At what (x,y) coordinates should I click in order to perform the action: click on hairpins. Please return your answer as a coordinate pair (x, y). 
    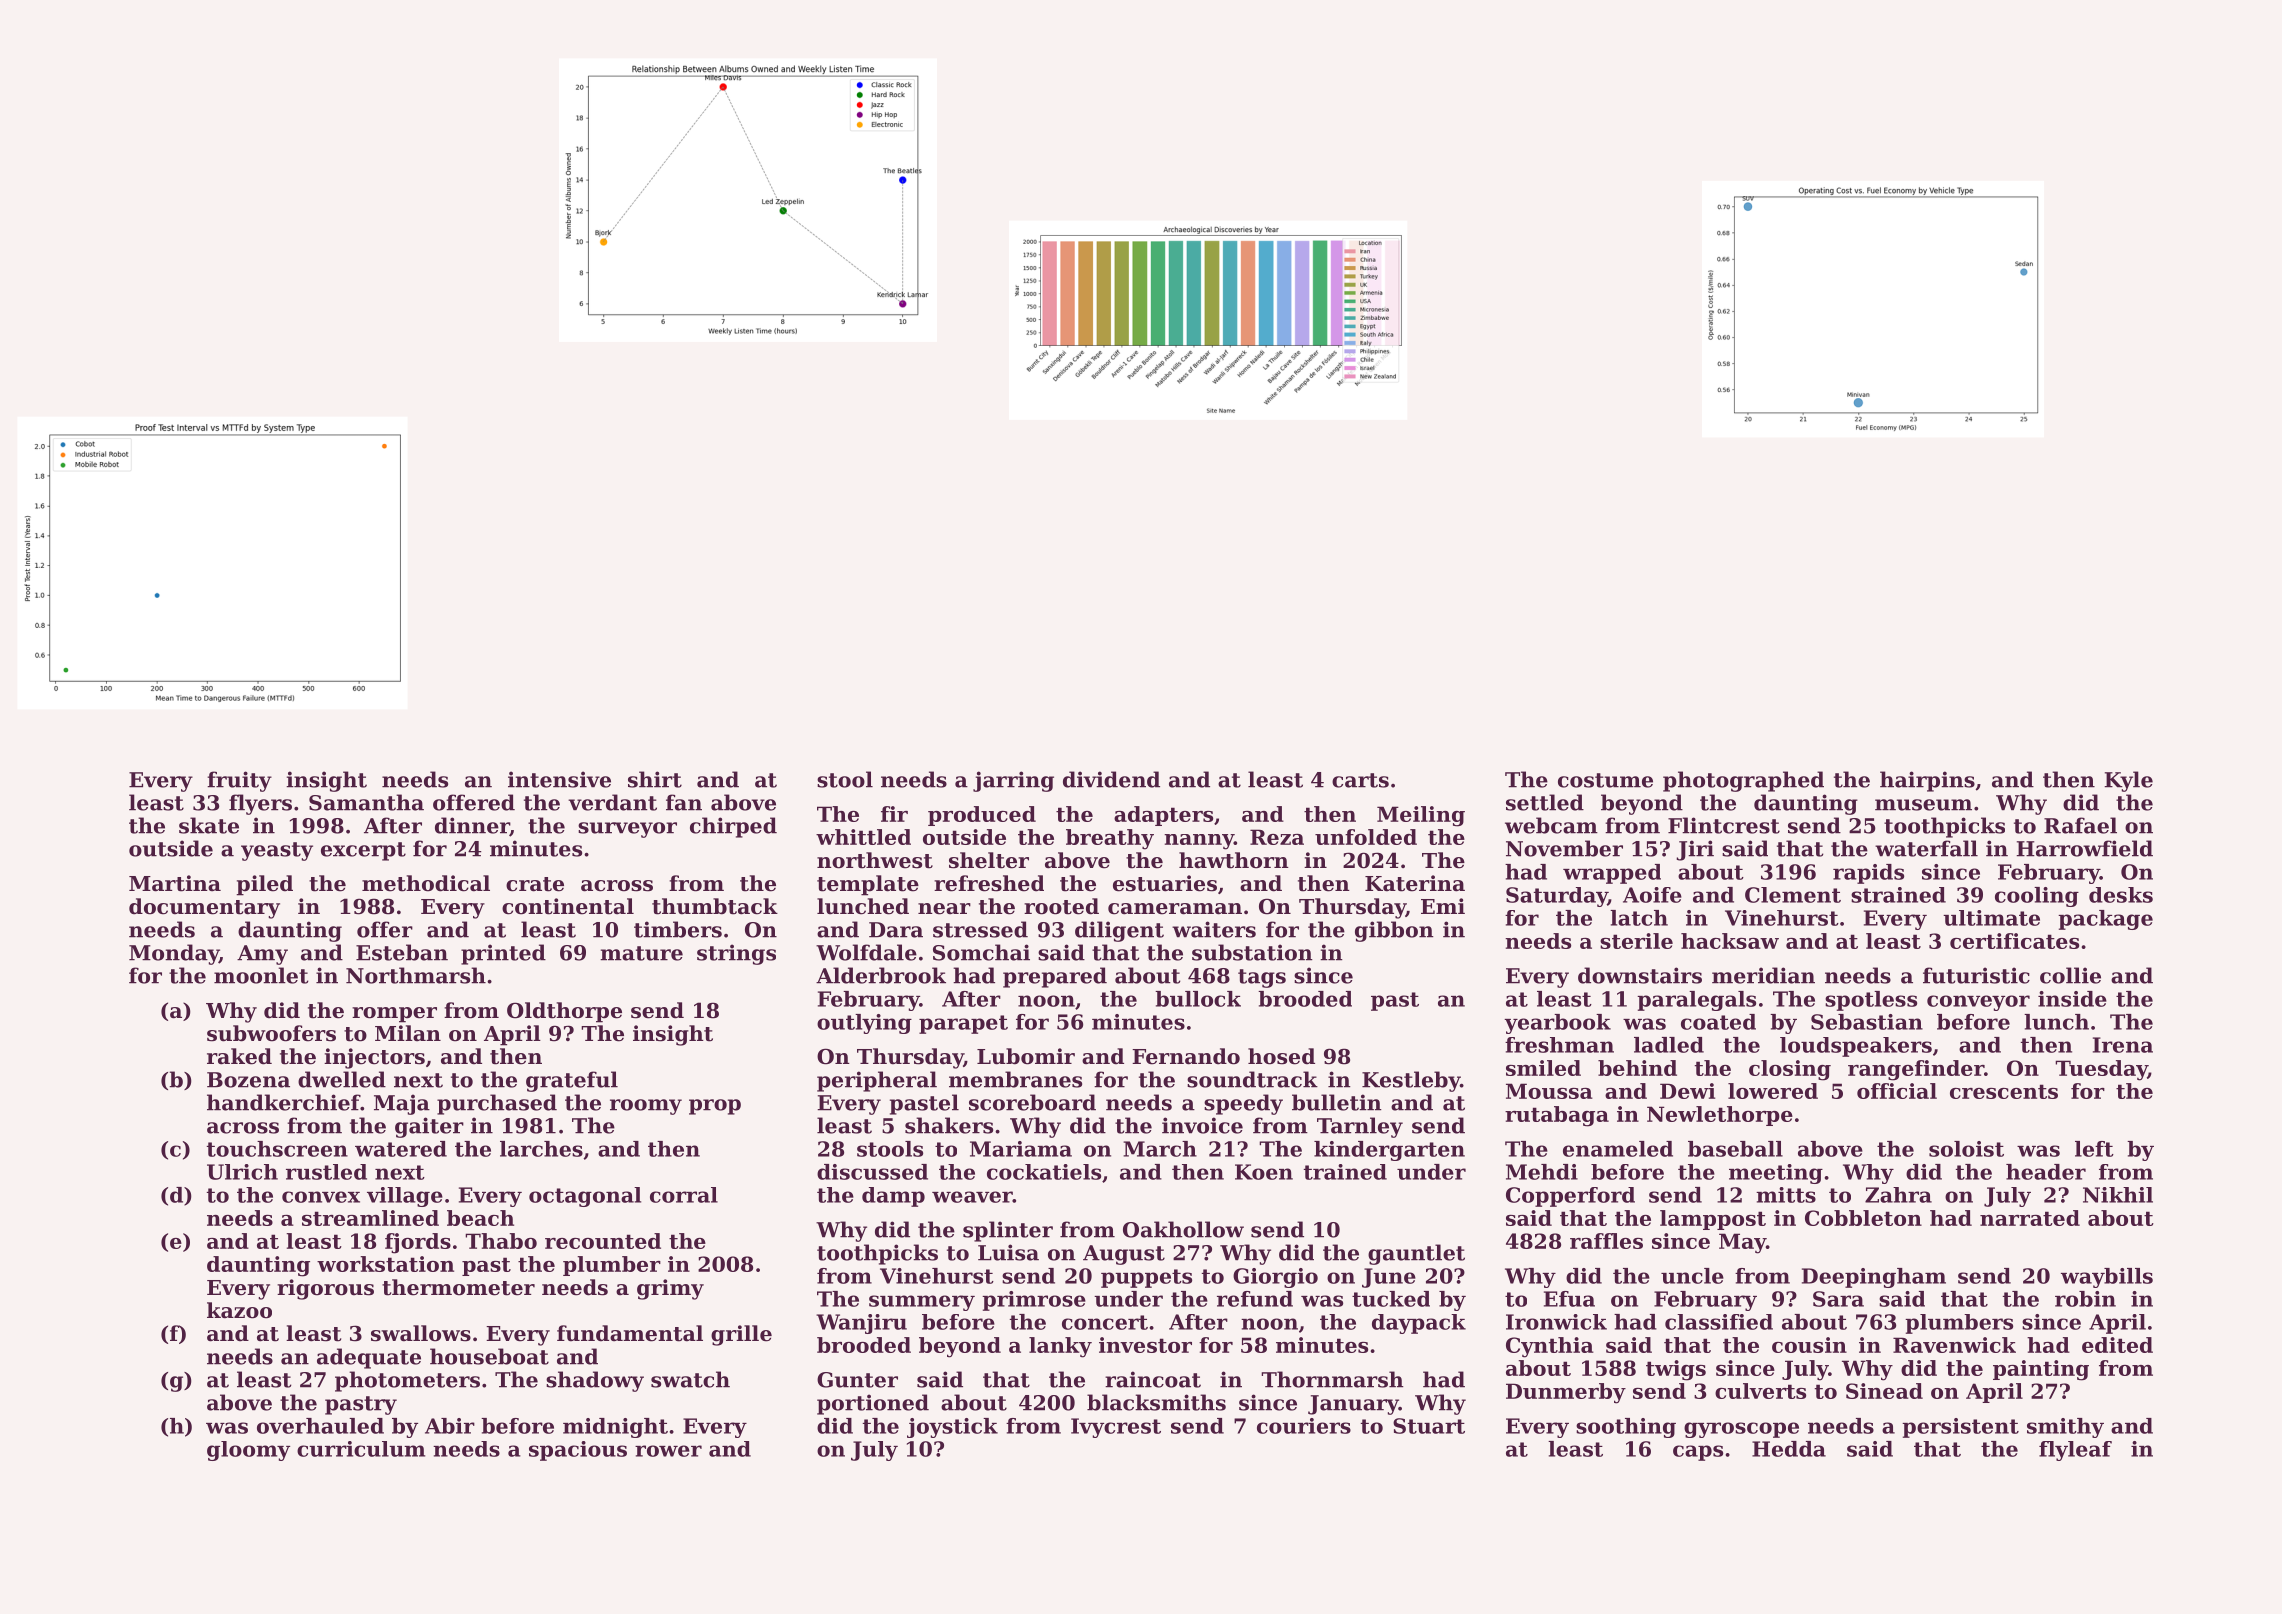
    Looking at the image, I should click on (1927, 781).
